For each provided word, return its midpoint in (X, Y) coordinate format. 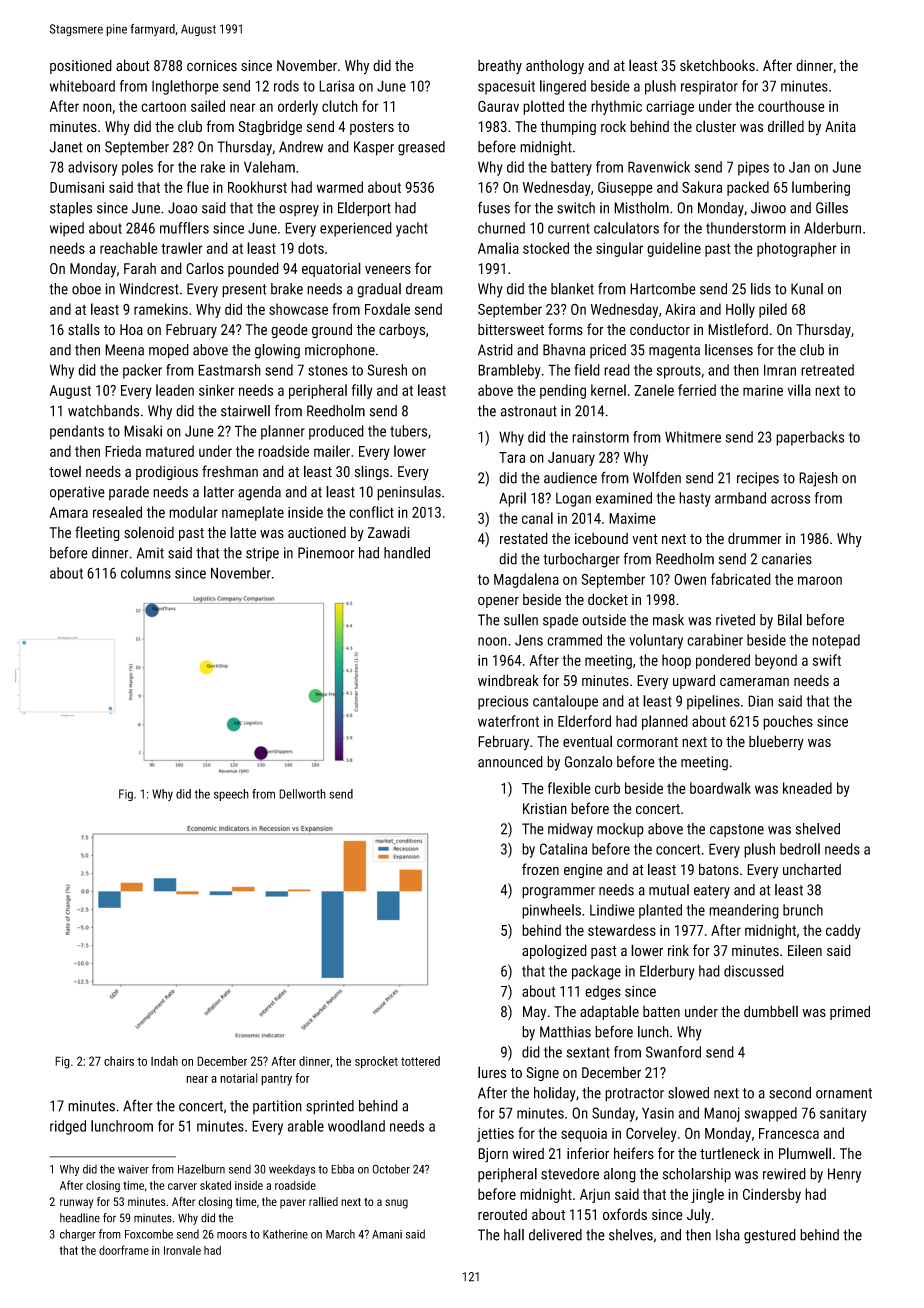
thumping (568, 127)
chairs (119, 1061)
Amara (68, 512)
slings (372, 472)
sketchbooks (717, 65)
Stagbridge (270, 127)
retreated (827, 370)
